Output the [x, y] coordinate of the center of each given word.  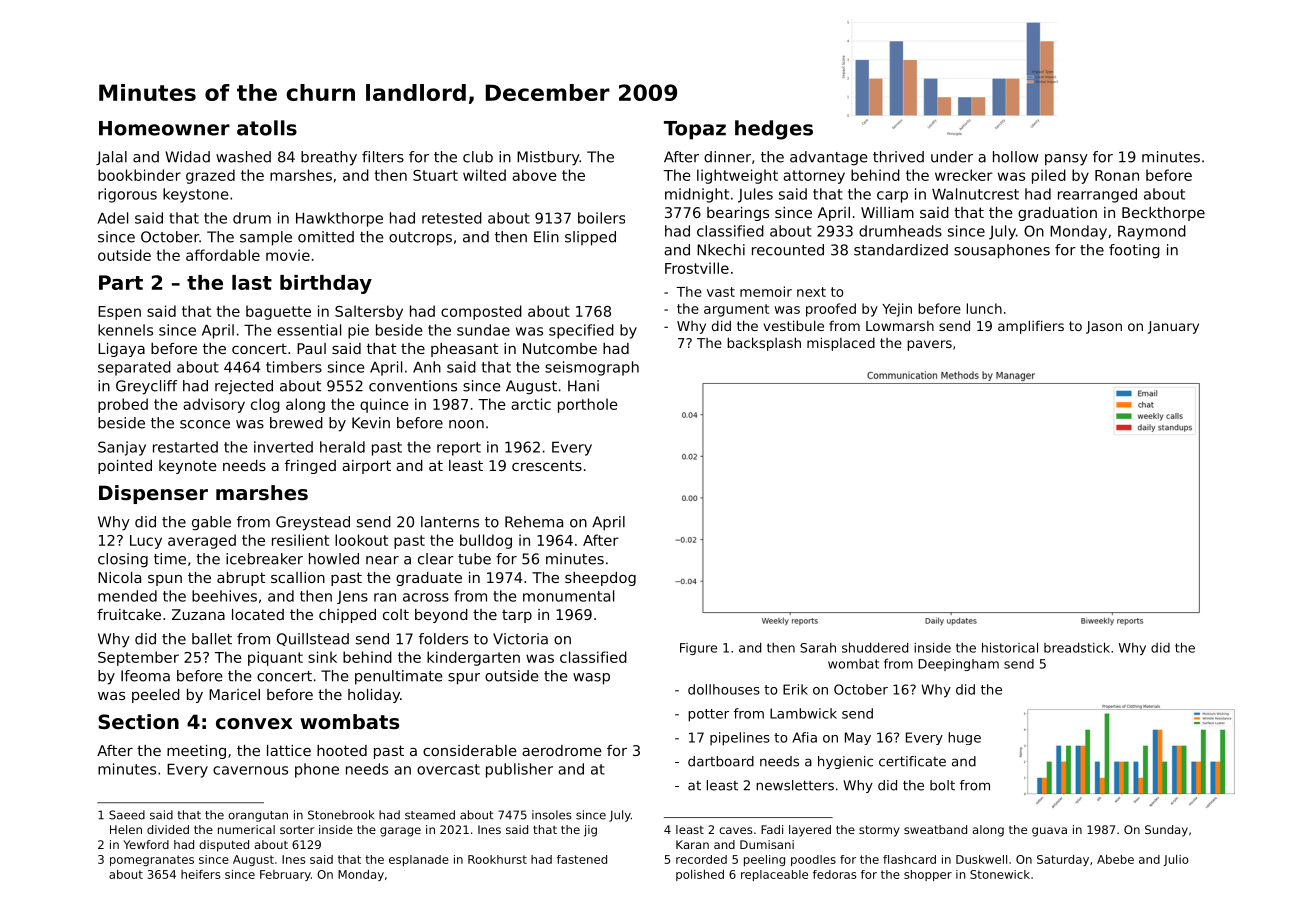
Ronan [1117, 175]
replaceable [774, 875]
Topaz [695, 130]
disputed [224, 846]
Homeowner [164, 128]
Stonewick [1000, 874]
